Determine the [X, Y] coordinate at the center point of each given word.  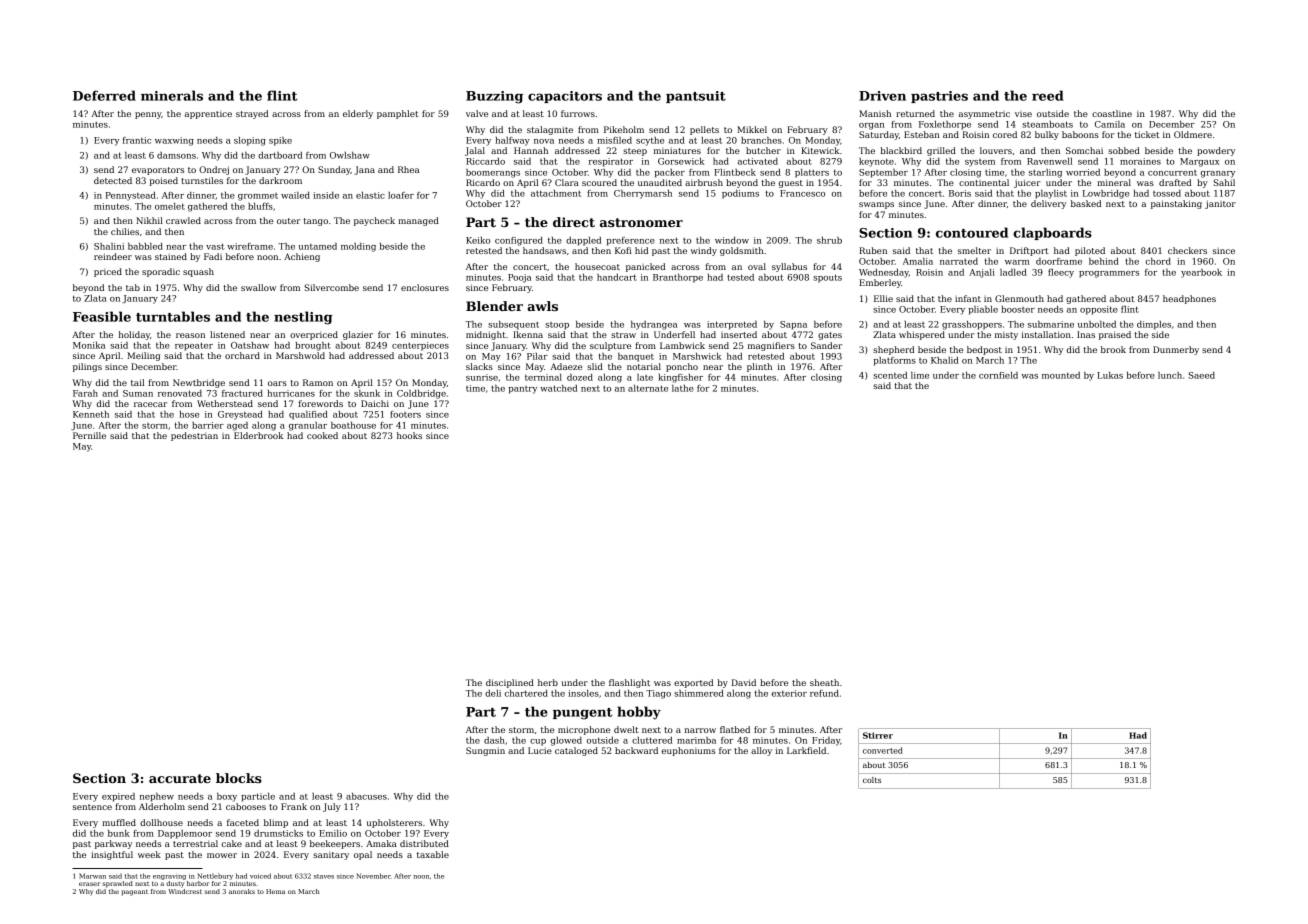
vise [1023, 114]
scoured [599, 182]
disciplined [510, 683]
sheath [824, 682]
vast [215, 246]
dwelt [626, 729]
